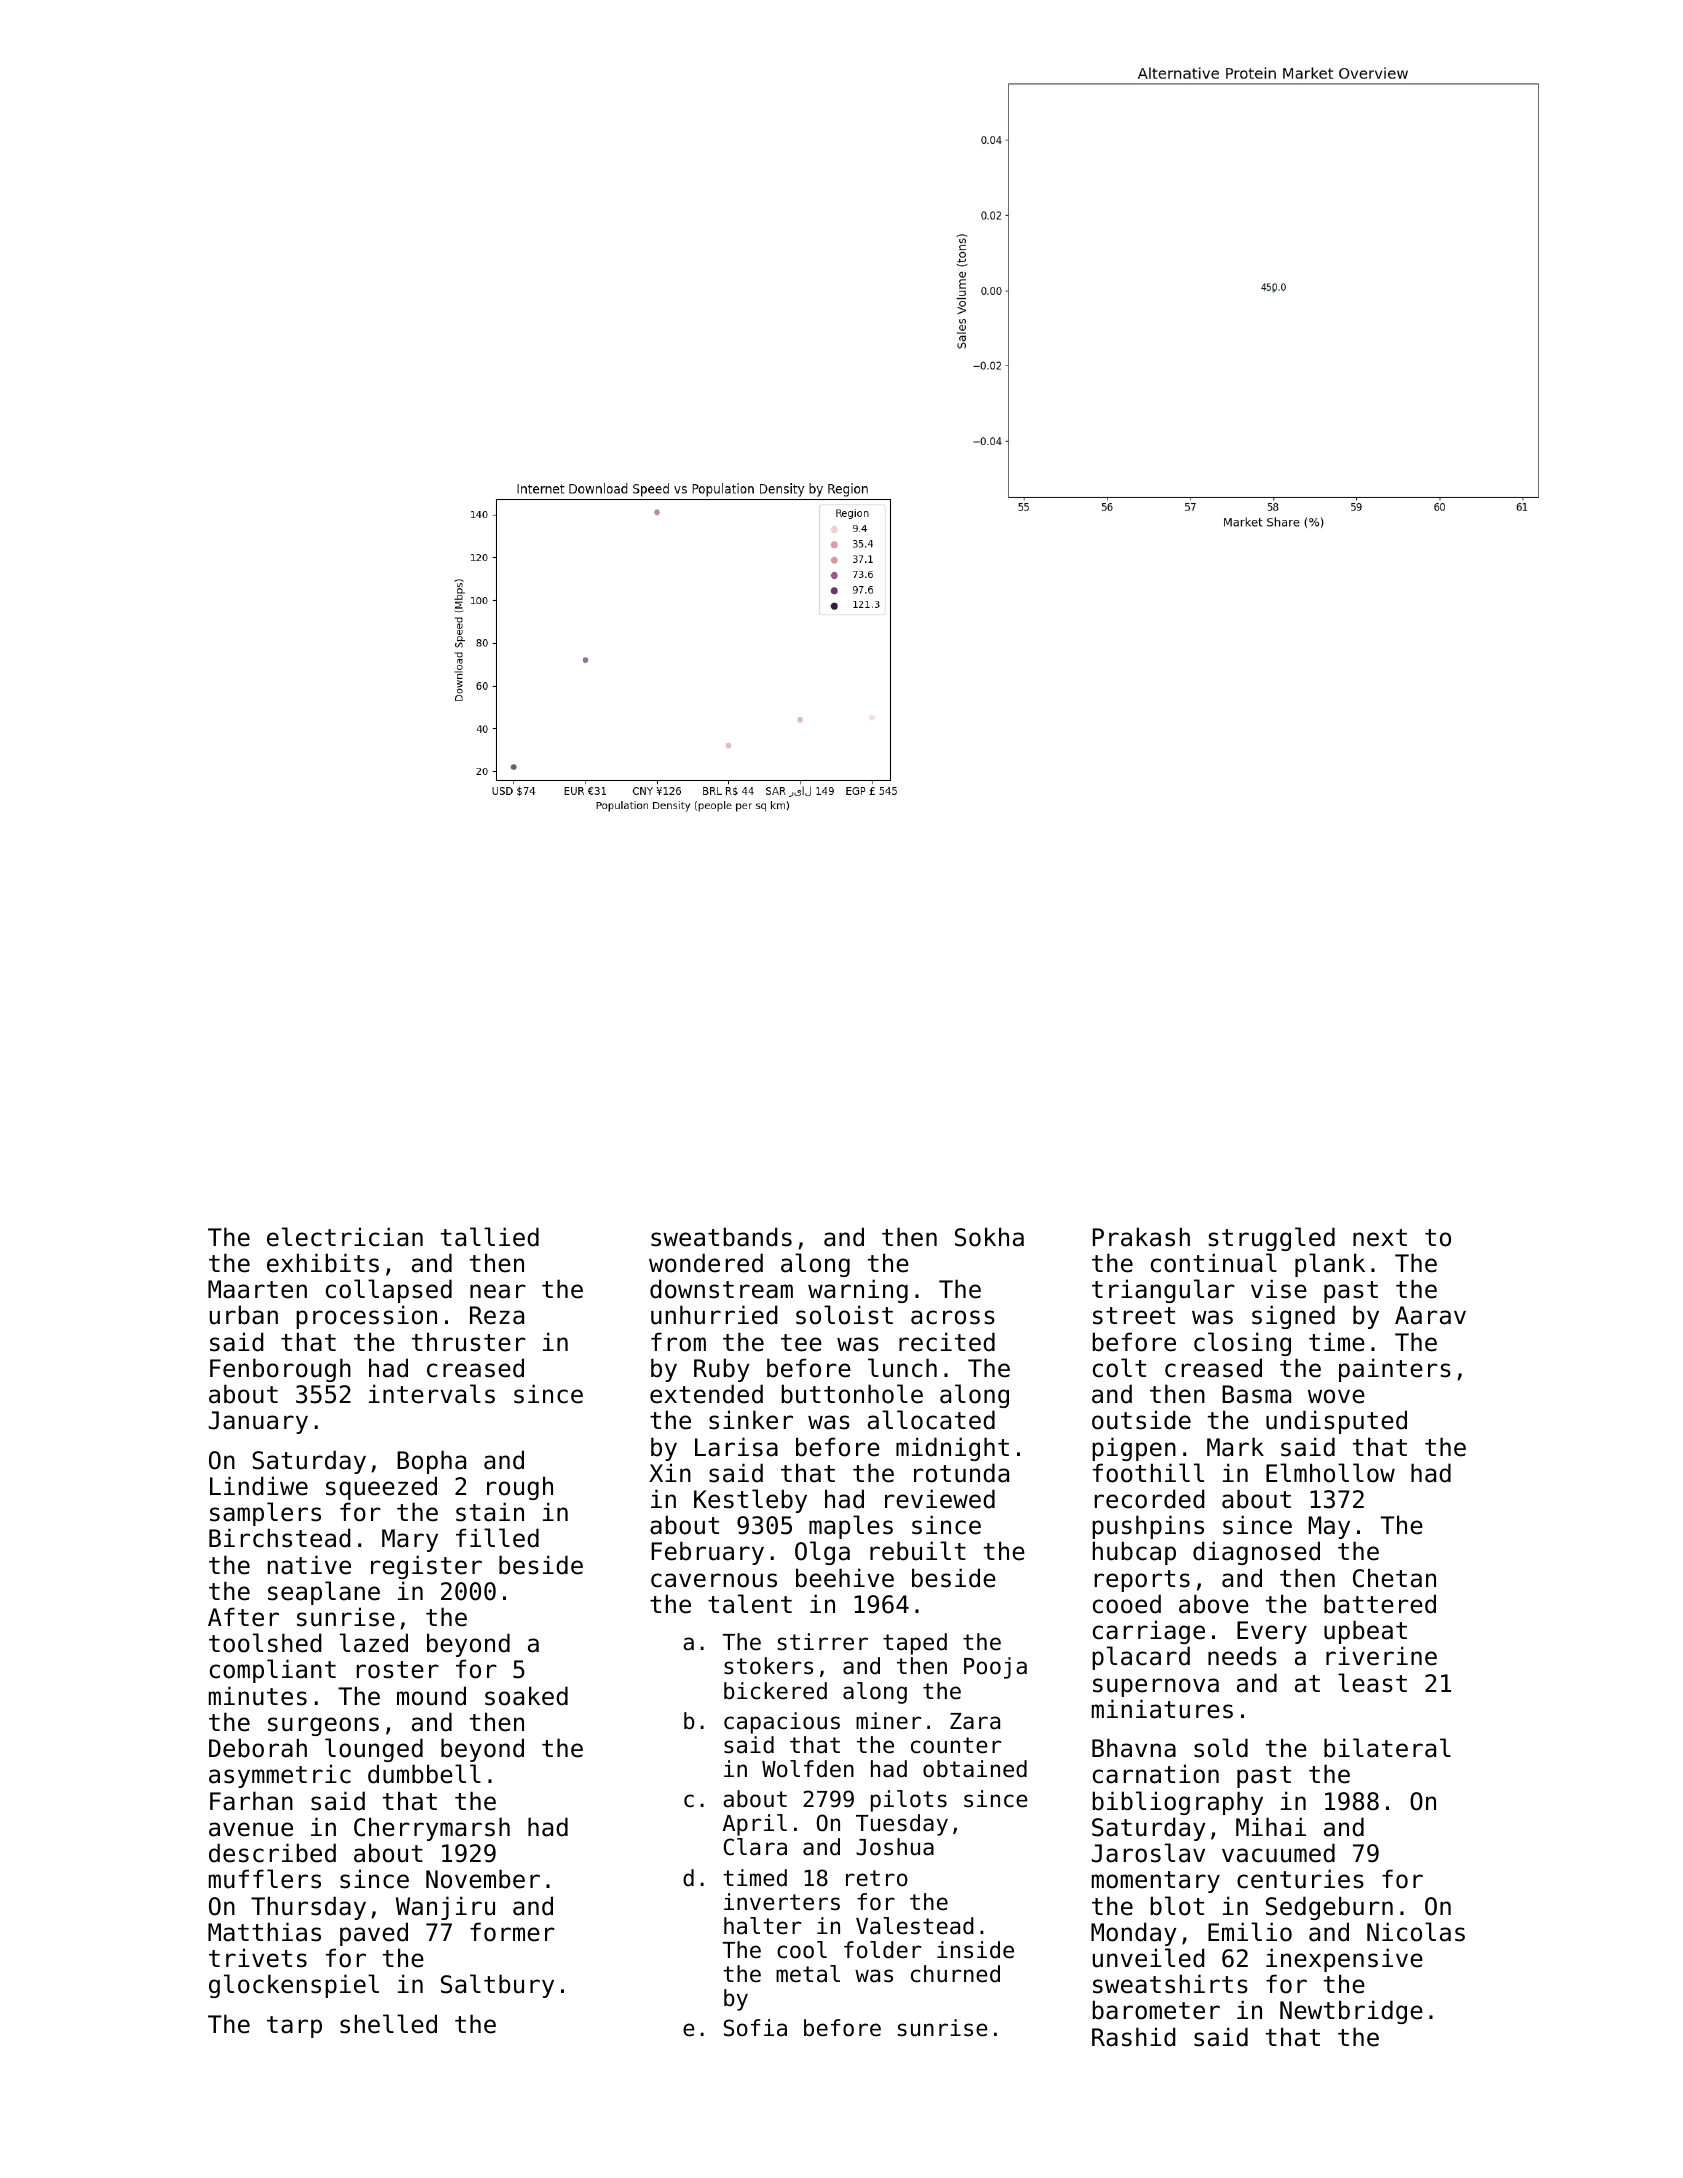 The width and height of the screenshot is (1683, 2178). What do you see at coordinates (1430, 1315) in the screenshot?
I see `Aarav` at bounding box center [1430, 1315].
